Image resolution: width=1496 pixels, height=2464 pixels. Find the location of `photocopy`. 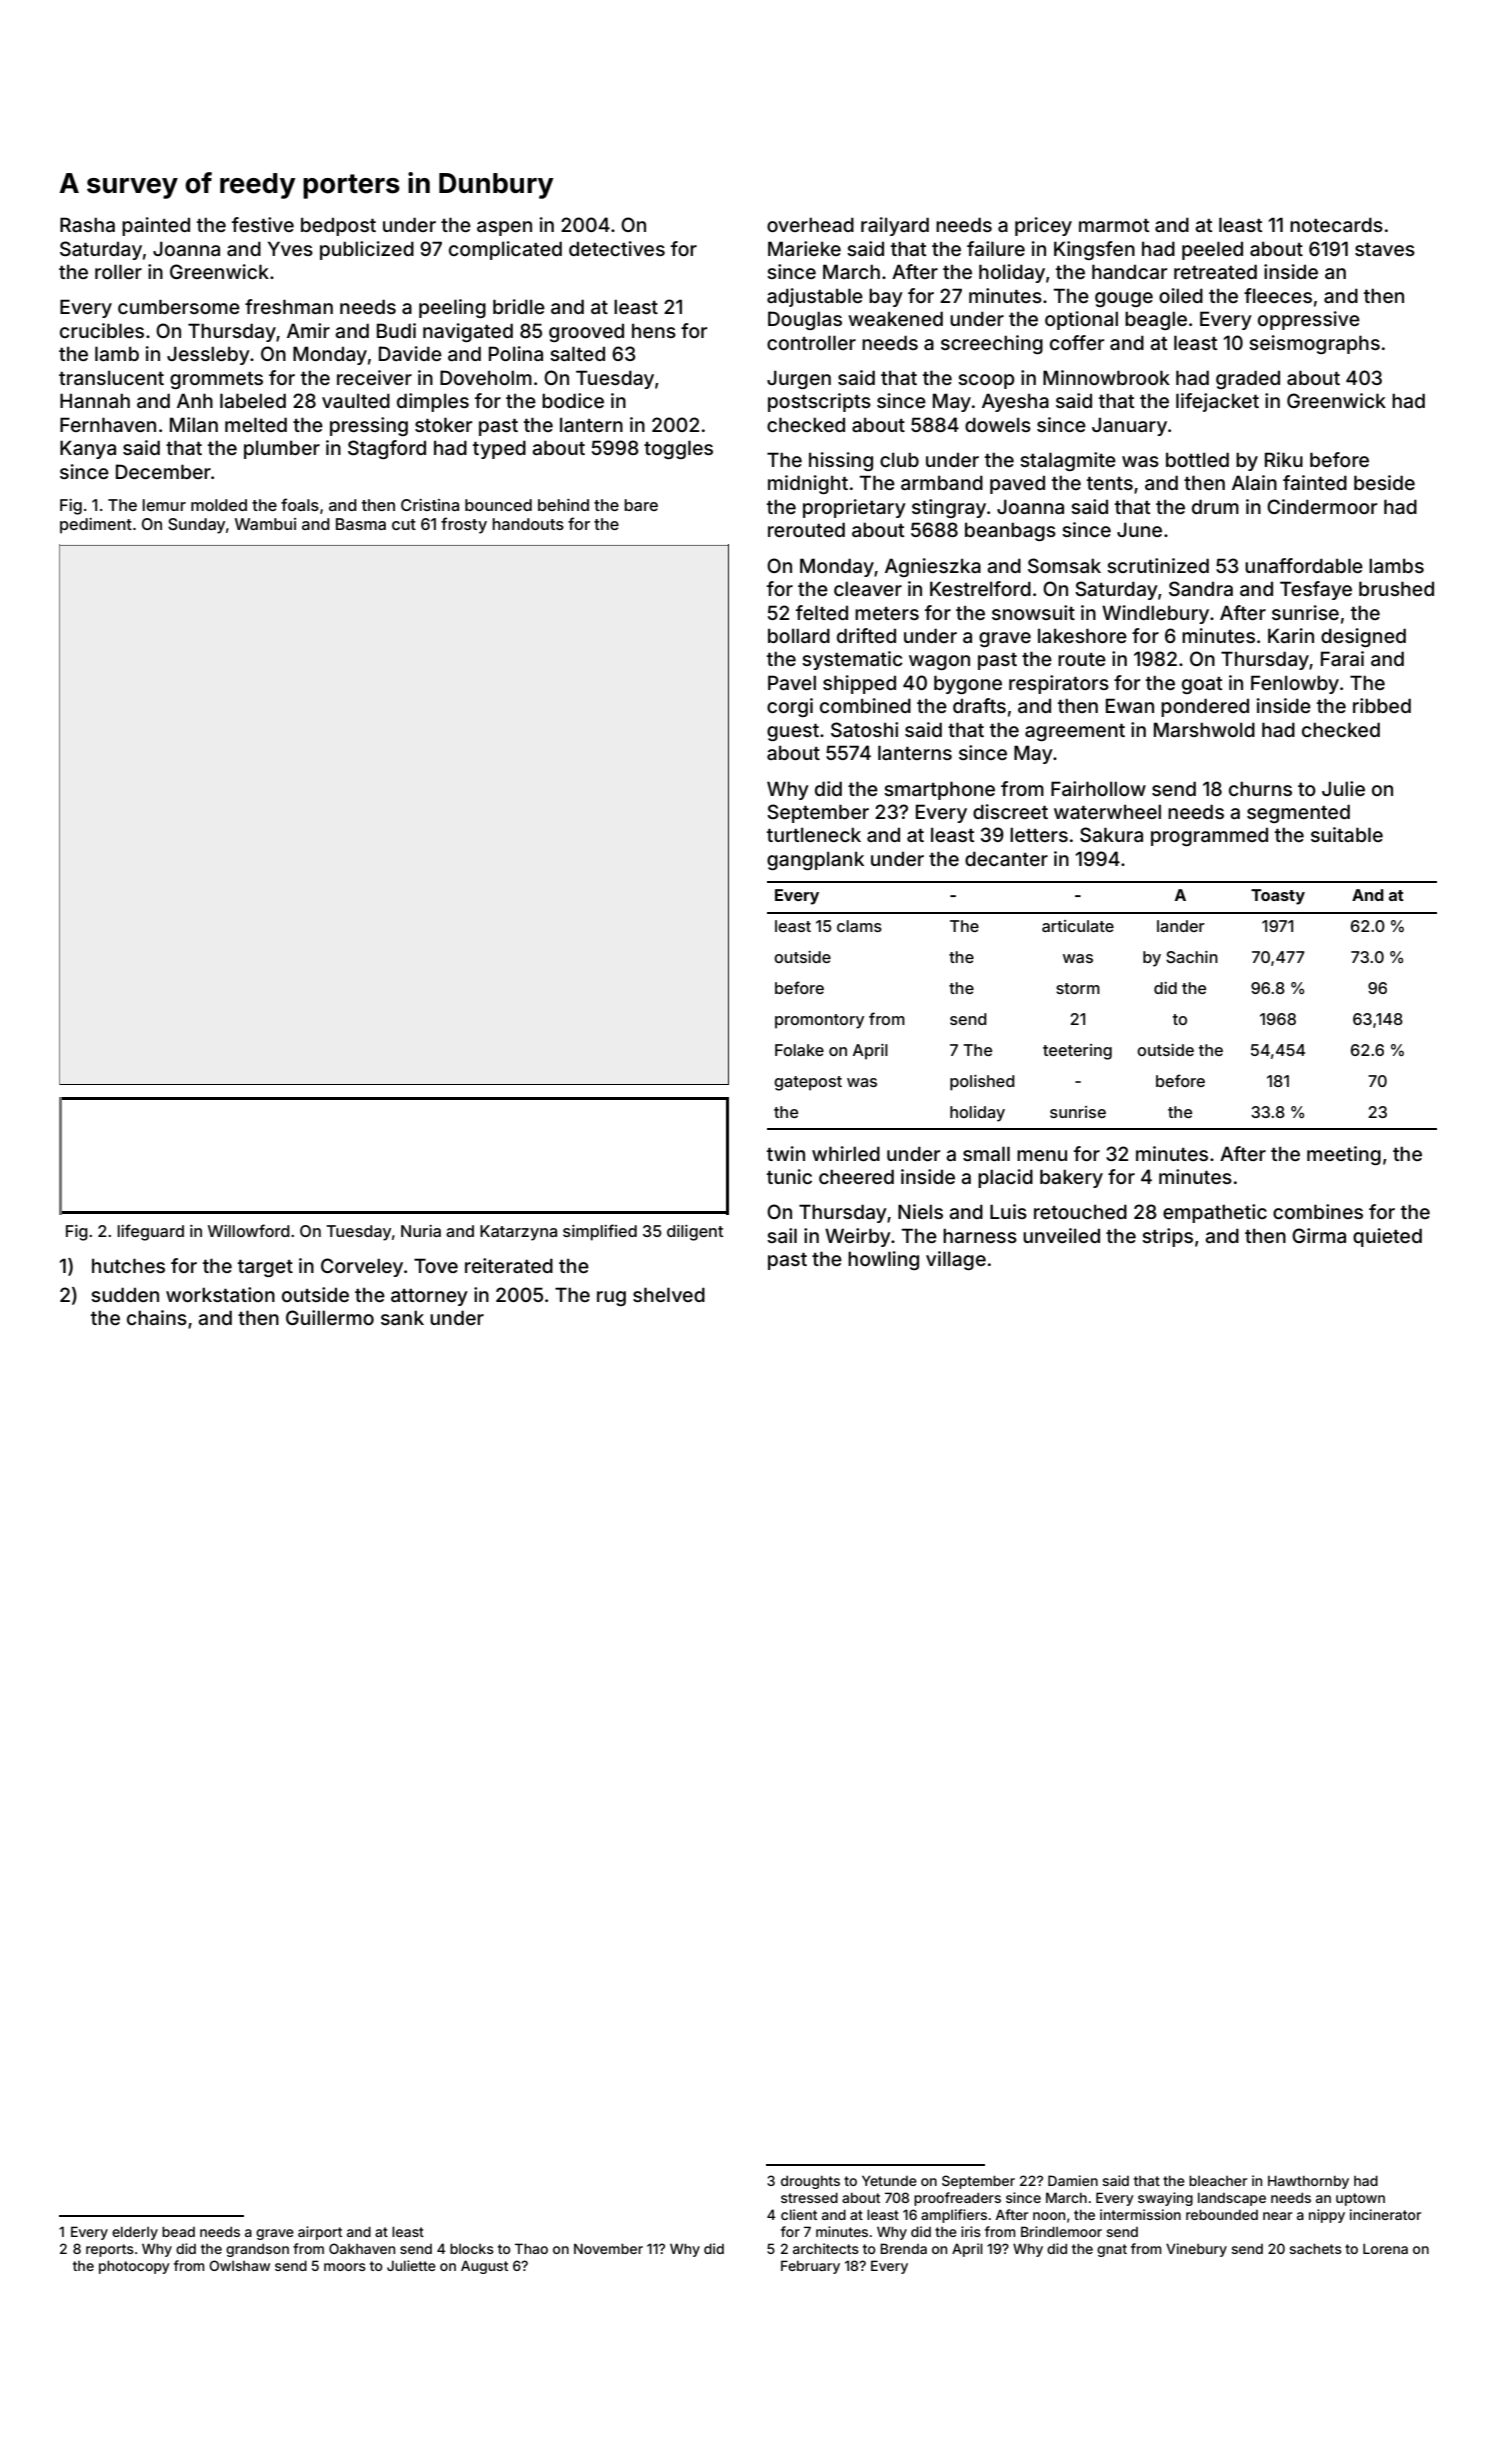

photocopy is located at coordinates (134, 2267).
